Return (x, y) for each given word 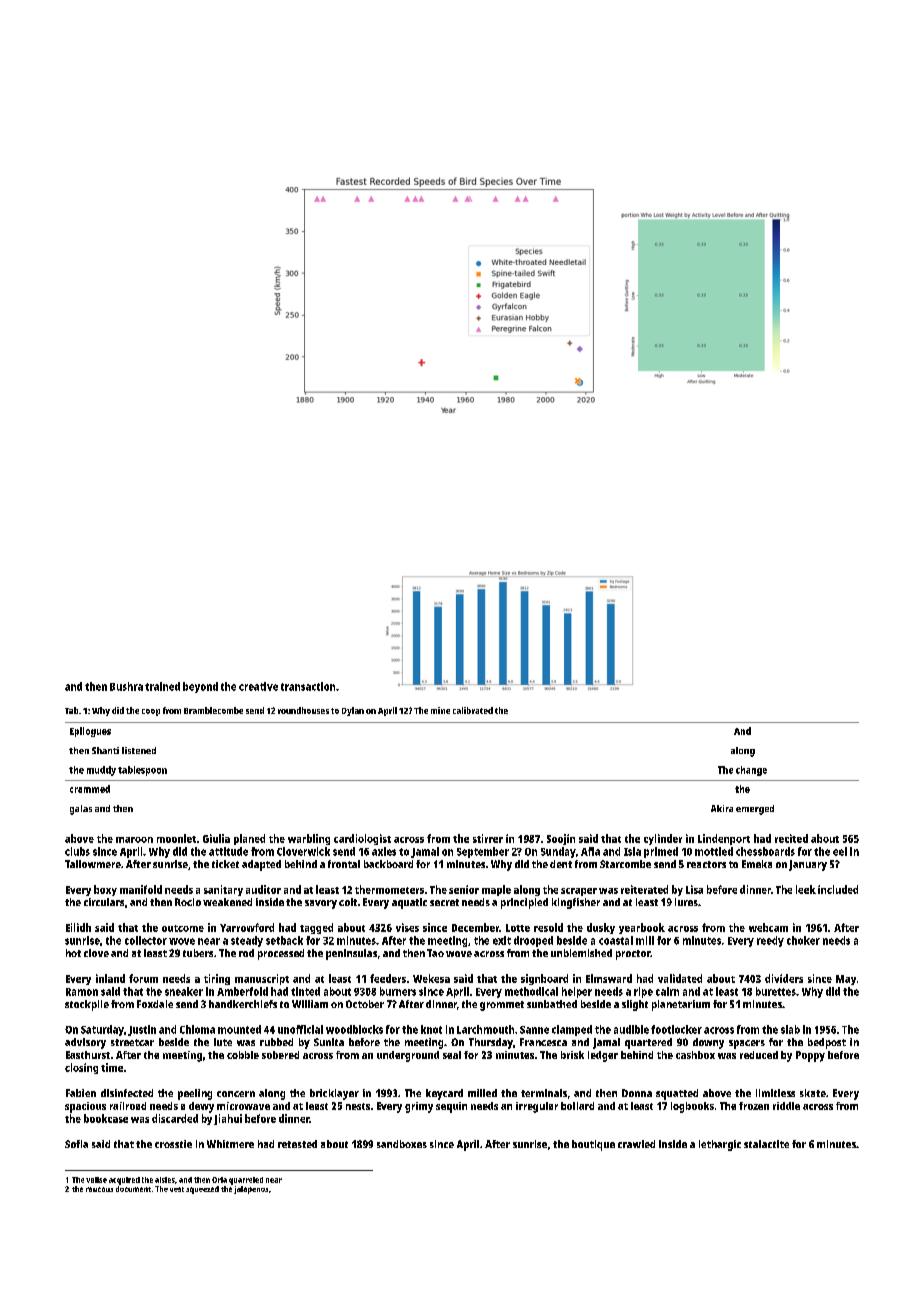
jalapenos (251, 1190)
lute (223, 1042)
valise (96, 1180)
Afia (590, 851)
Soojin (561, 839)
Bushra (126, 686)
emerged (755, 810)
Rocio (188, 902)
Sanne (534, 1030)
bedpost (827, 1043)
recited (791, 838)
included (838, 889)
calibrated (473, 710)
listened (139, 750)
